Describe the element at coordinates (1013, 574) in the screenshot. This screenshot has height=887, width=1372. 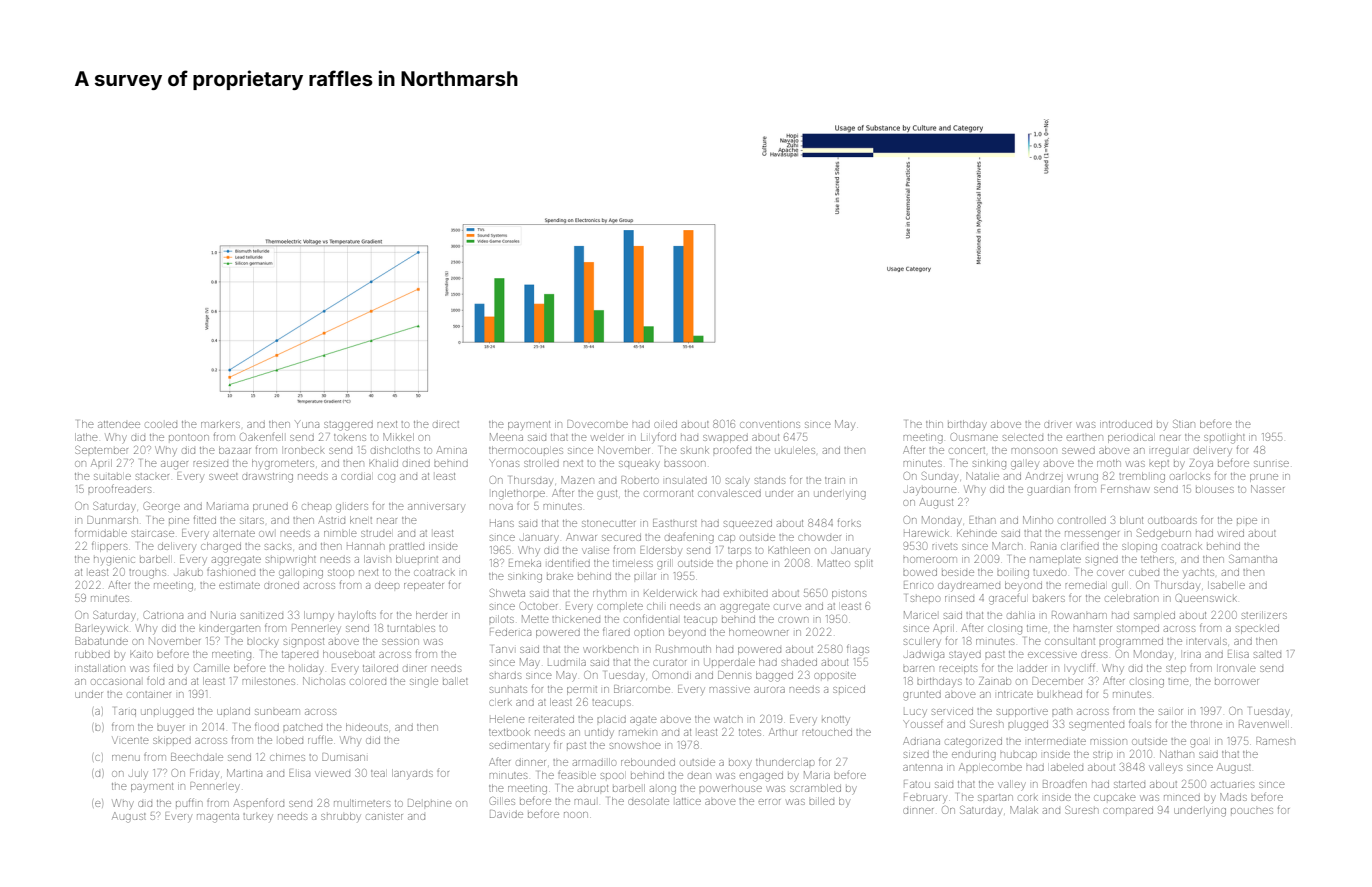
I see `boiling` at that location.
